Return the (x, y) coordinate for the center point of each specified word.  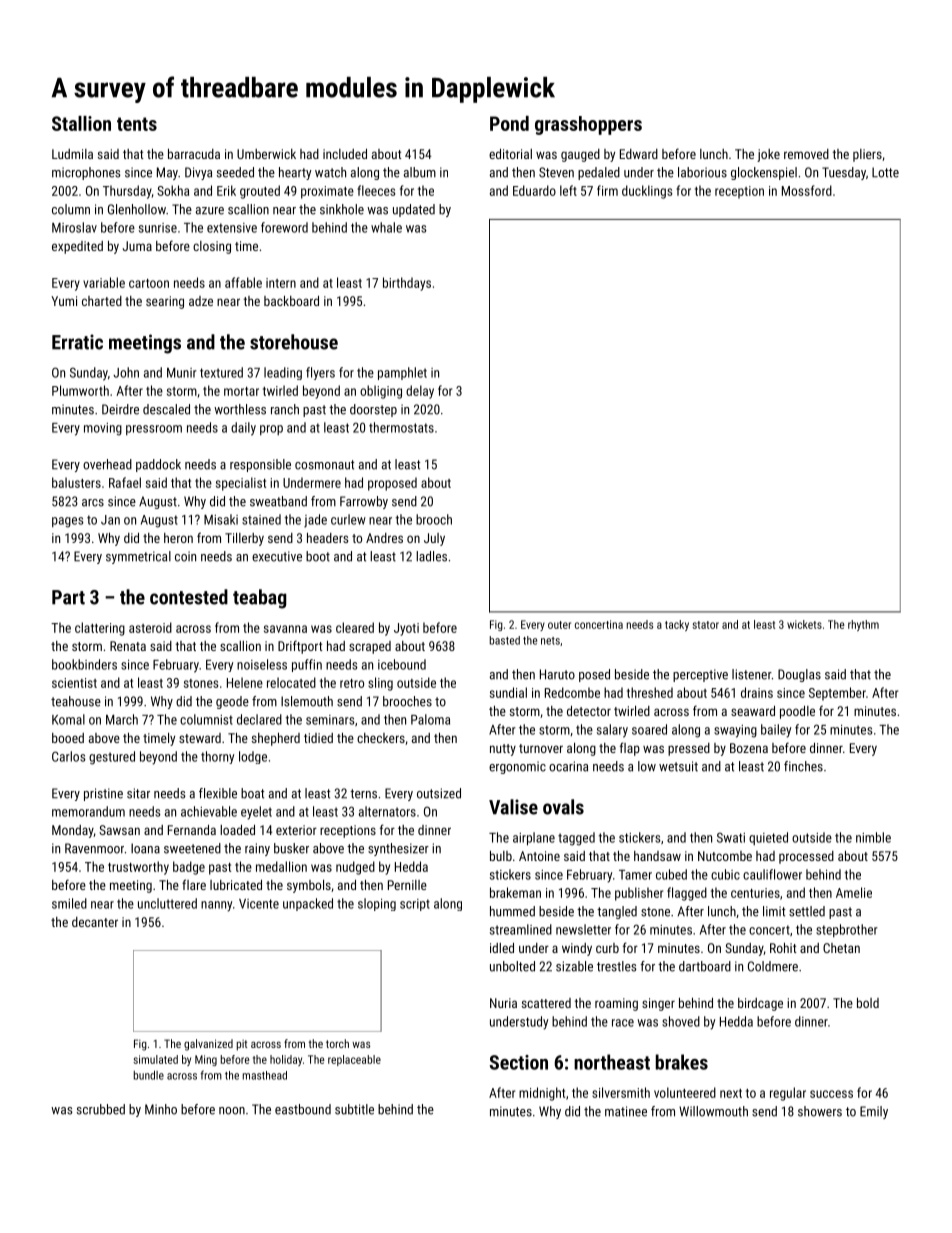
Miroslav (74, 227)
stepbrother (847, 930)
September (837, 694)
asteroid (150, 627)
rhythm (863, 625)
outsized (439, 793)
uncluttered (167, 903)
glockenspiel (764, 173)
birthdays (407, 284)
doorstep (373, 410)
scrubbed (101, 1109)
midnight (542, 1094)
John (126, 372)
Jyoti (406, 629)
